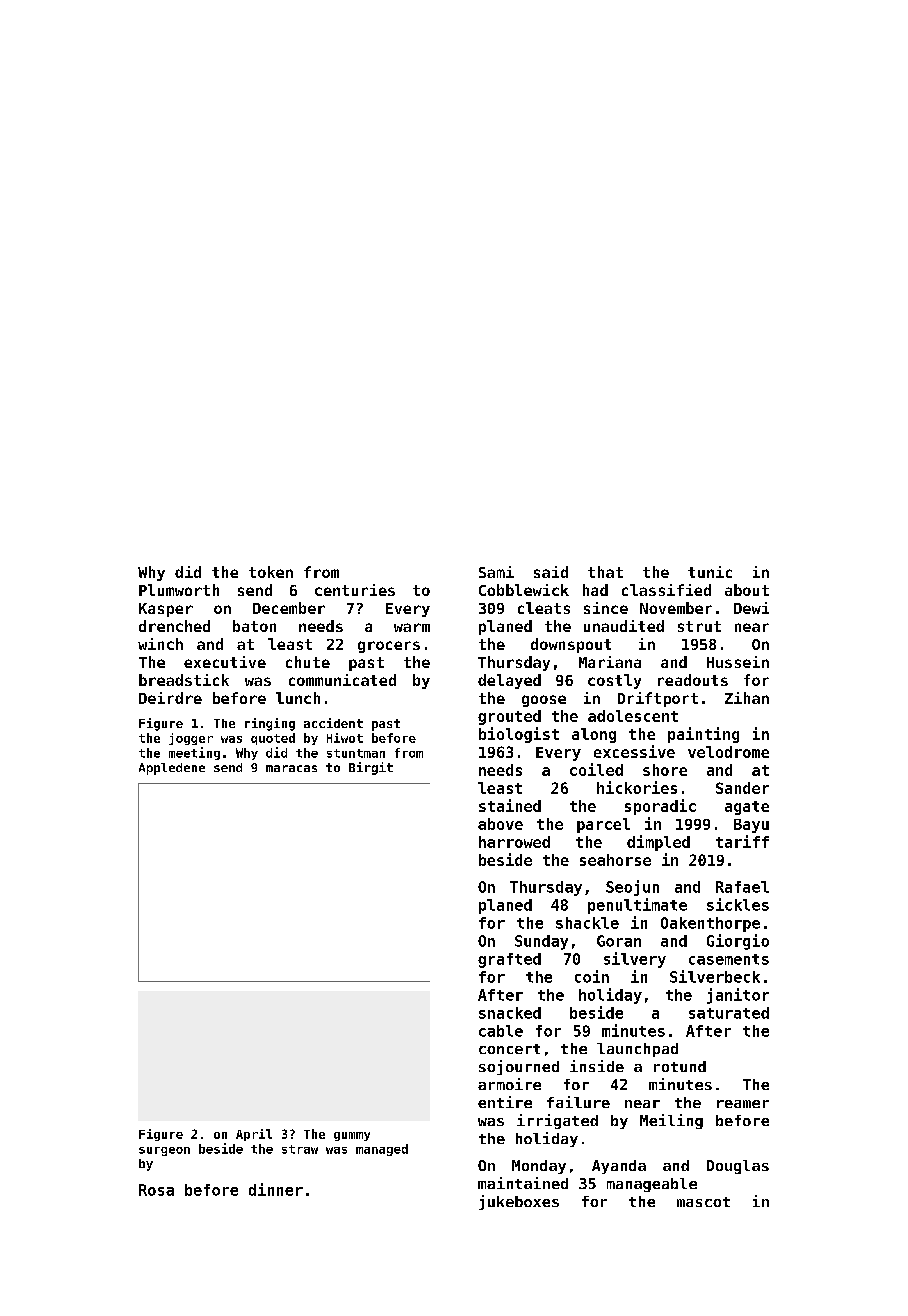 This screenshot has height=1316, width=908. What do you see at coordinates (519, 1202) in the screenshot?
I see `jukeboxes` at bounding box center [519, 1202].
